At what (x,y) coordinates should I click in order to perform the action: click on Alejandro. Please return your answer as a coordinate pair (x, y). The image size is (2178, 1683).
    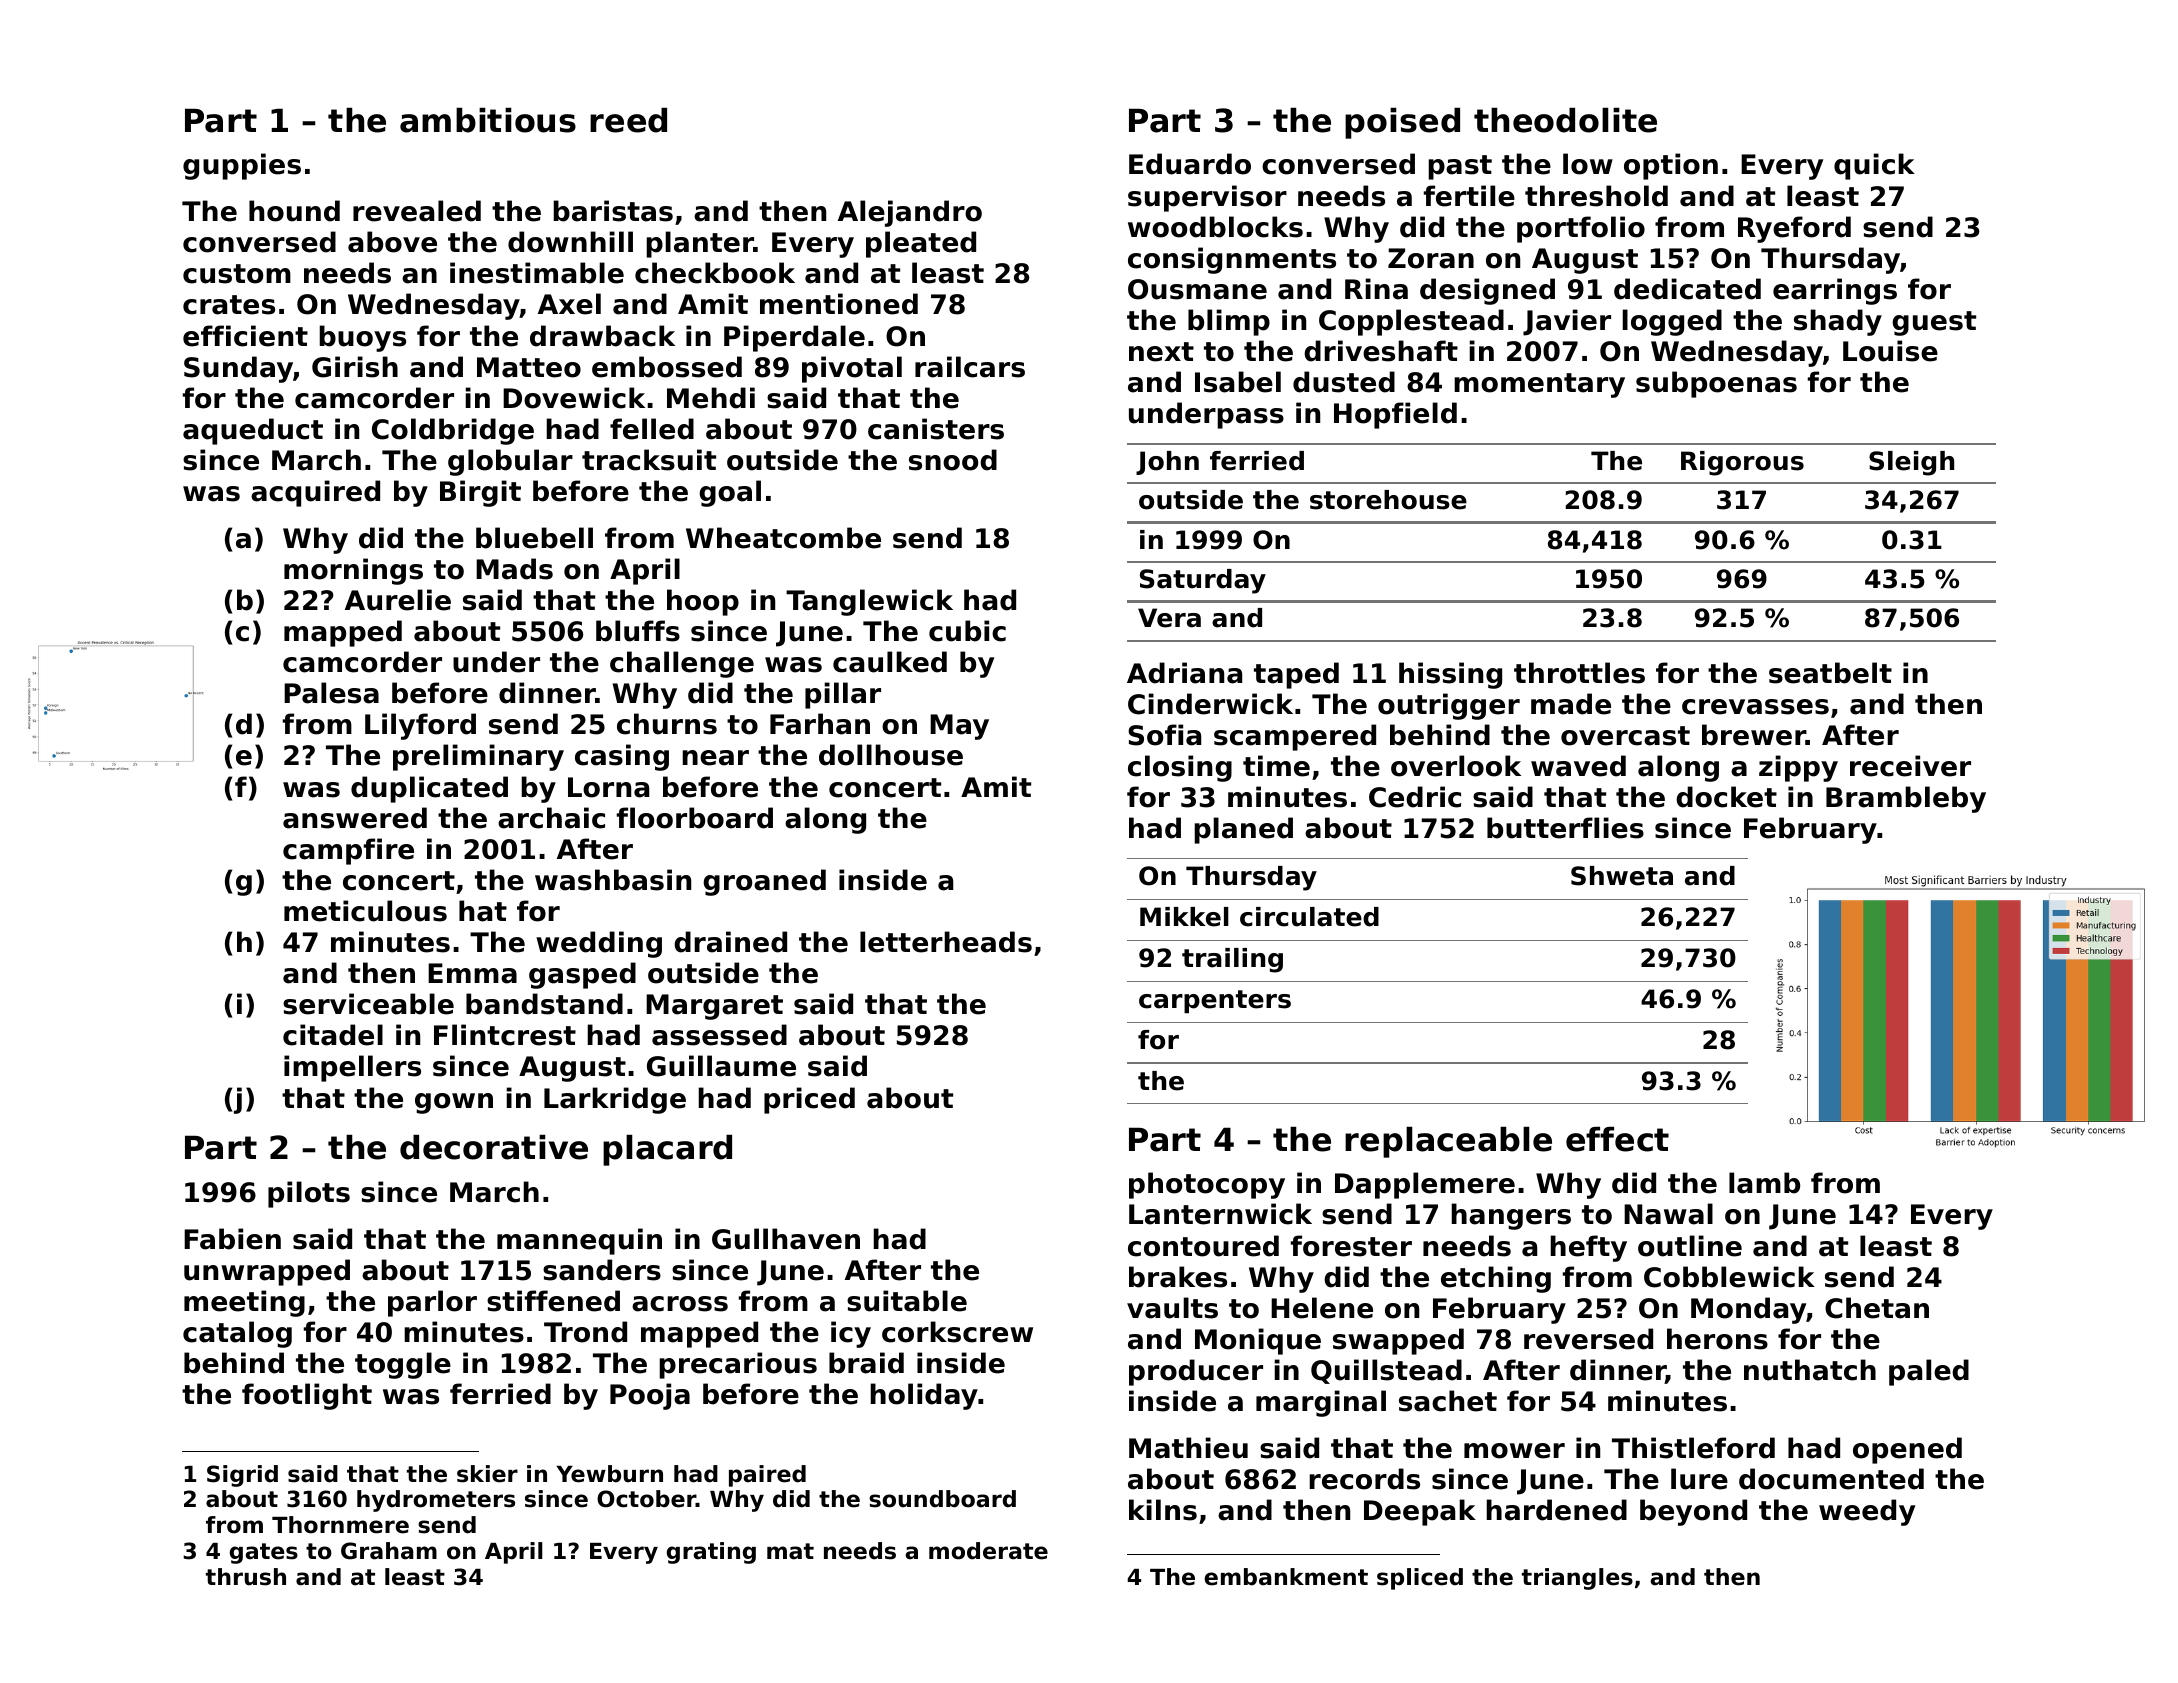
    Looking at the image, I should click on (910, 213).
